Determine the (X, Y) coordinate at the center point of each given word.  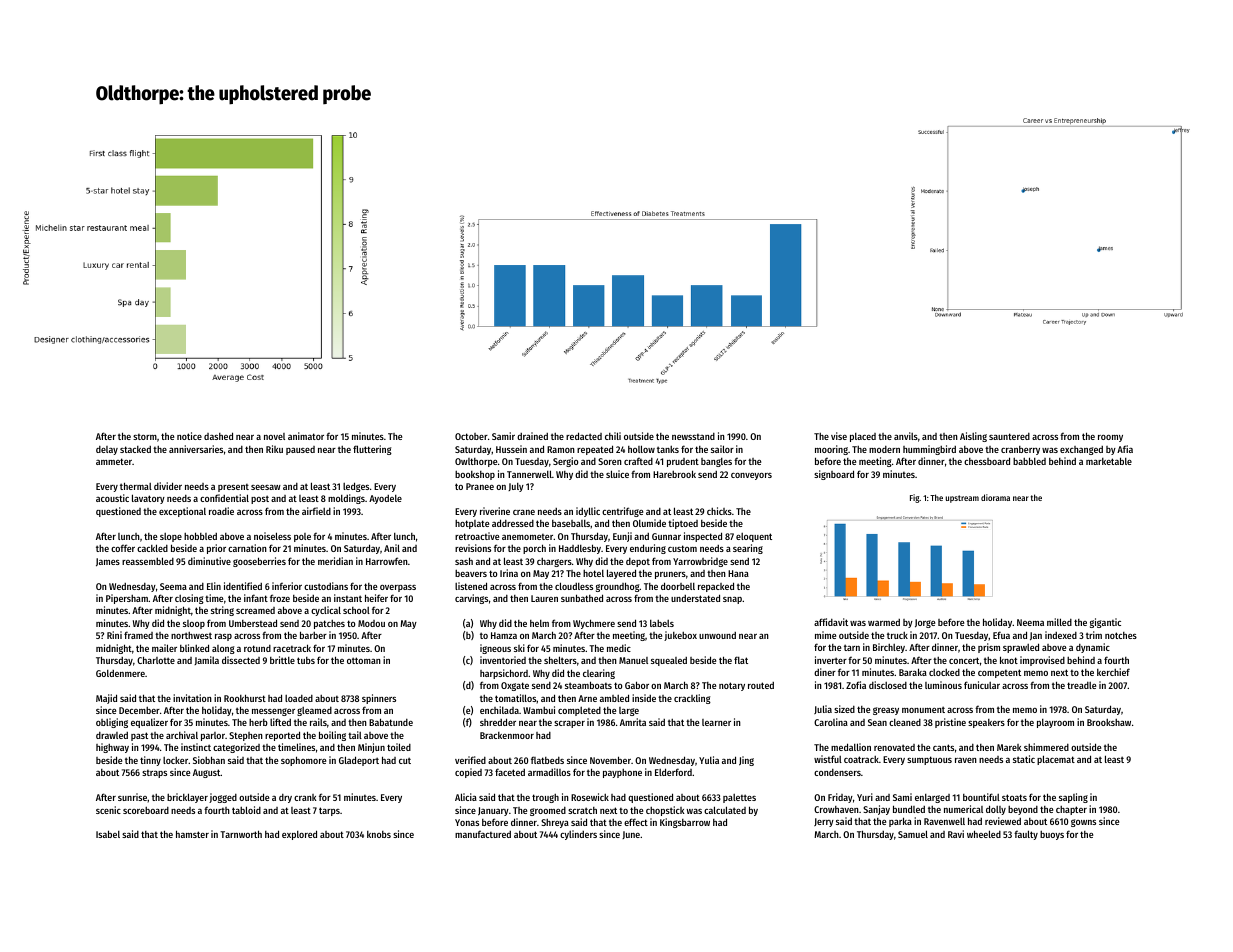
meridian (335, 561)
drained (532, 436)
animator (306, 436)
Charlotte (156, 660)
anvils (906, 436)
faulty (1026, 835)
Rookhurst (245, 698)
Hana (738, 573)
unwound (717, 635)
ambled (614, 698)
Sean (877, 722)
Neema (1030, 622)
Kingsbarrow (685, 823)
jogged (223, 798)
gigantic (1105, 623)
